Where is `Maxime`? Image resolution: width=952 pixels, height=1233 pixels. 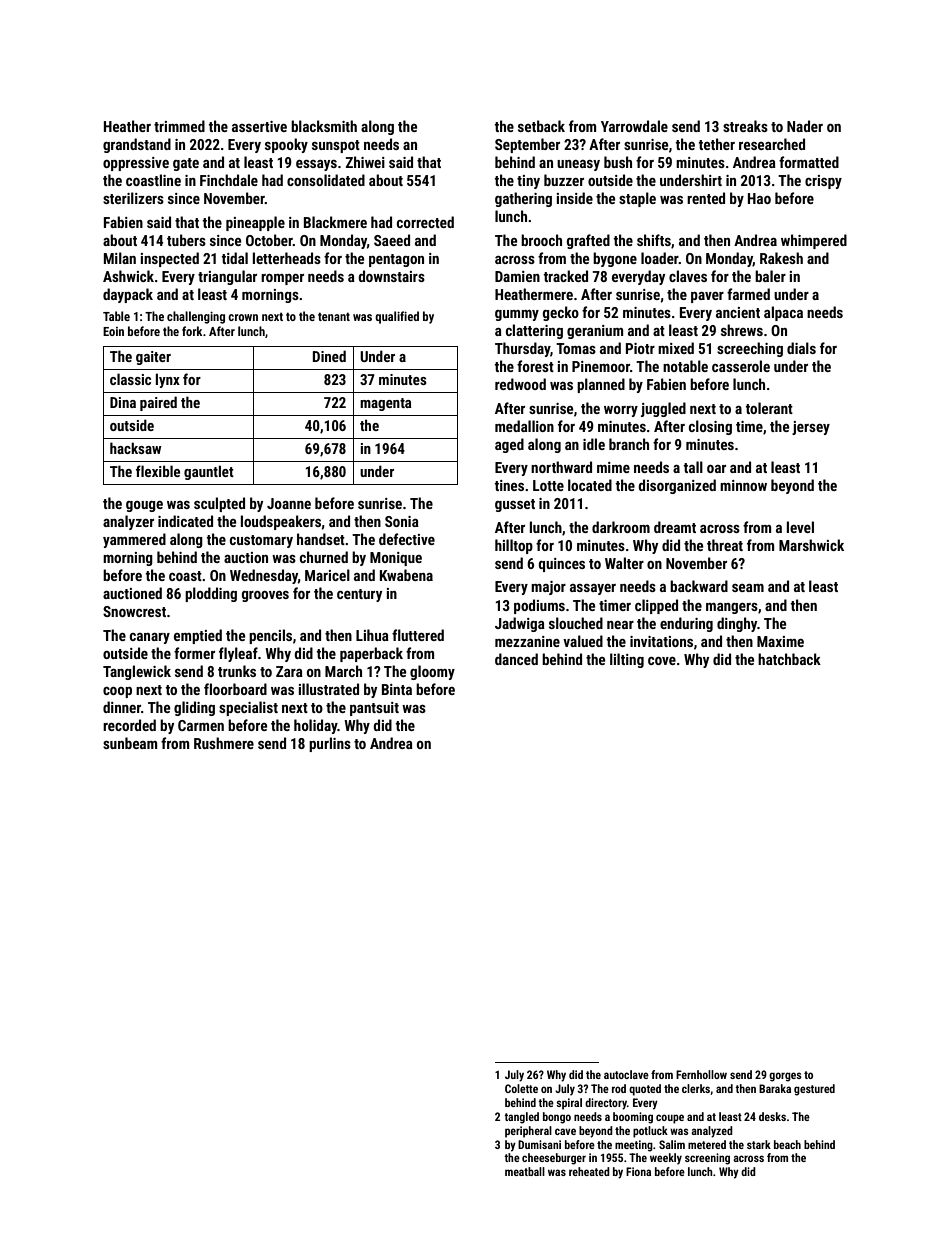
Maxime is located at coordinates (780, 641).
